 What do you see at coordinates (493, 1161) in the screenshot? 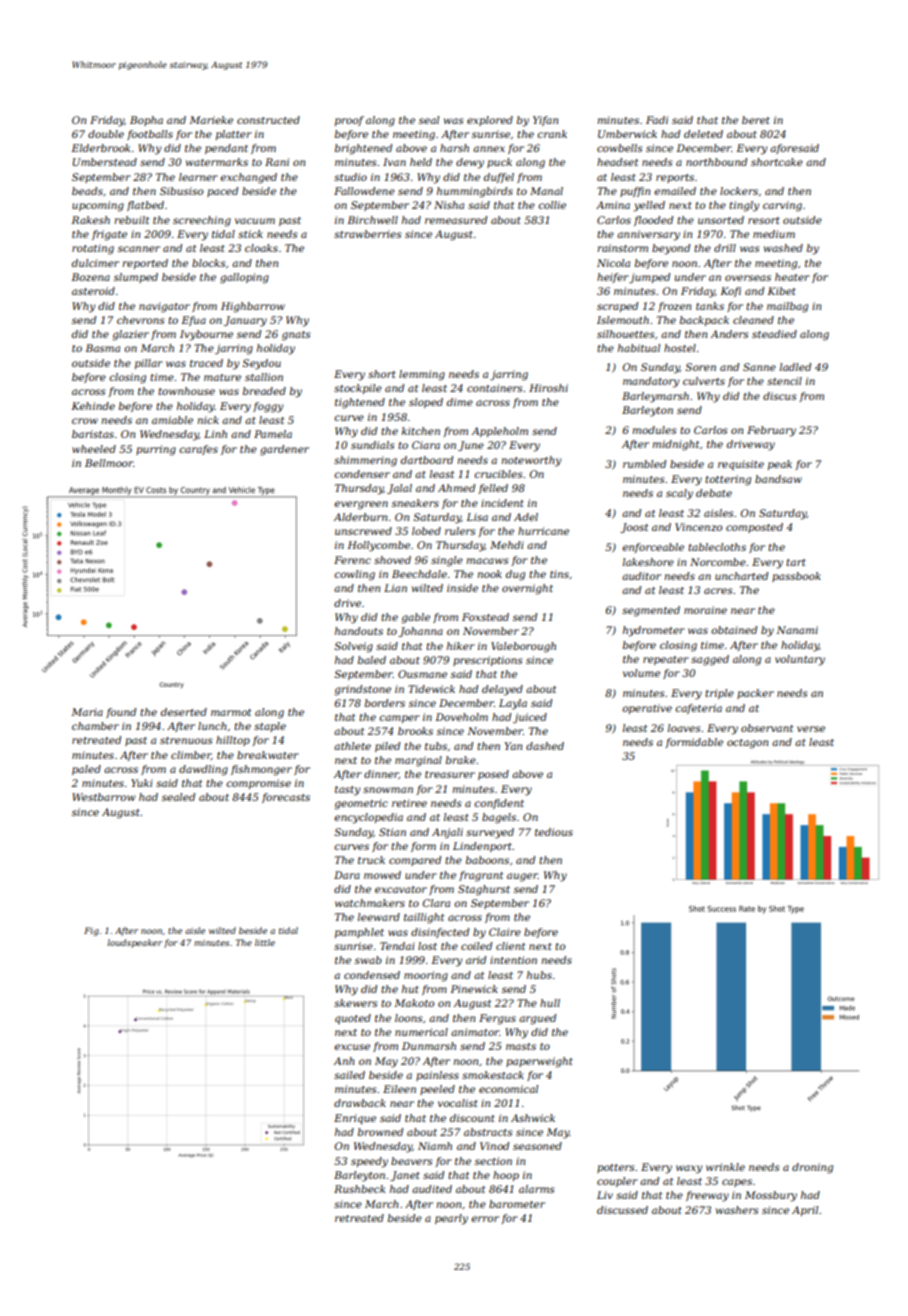
I see `section` at bounding box center [493, 1161].
